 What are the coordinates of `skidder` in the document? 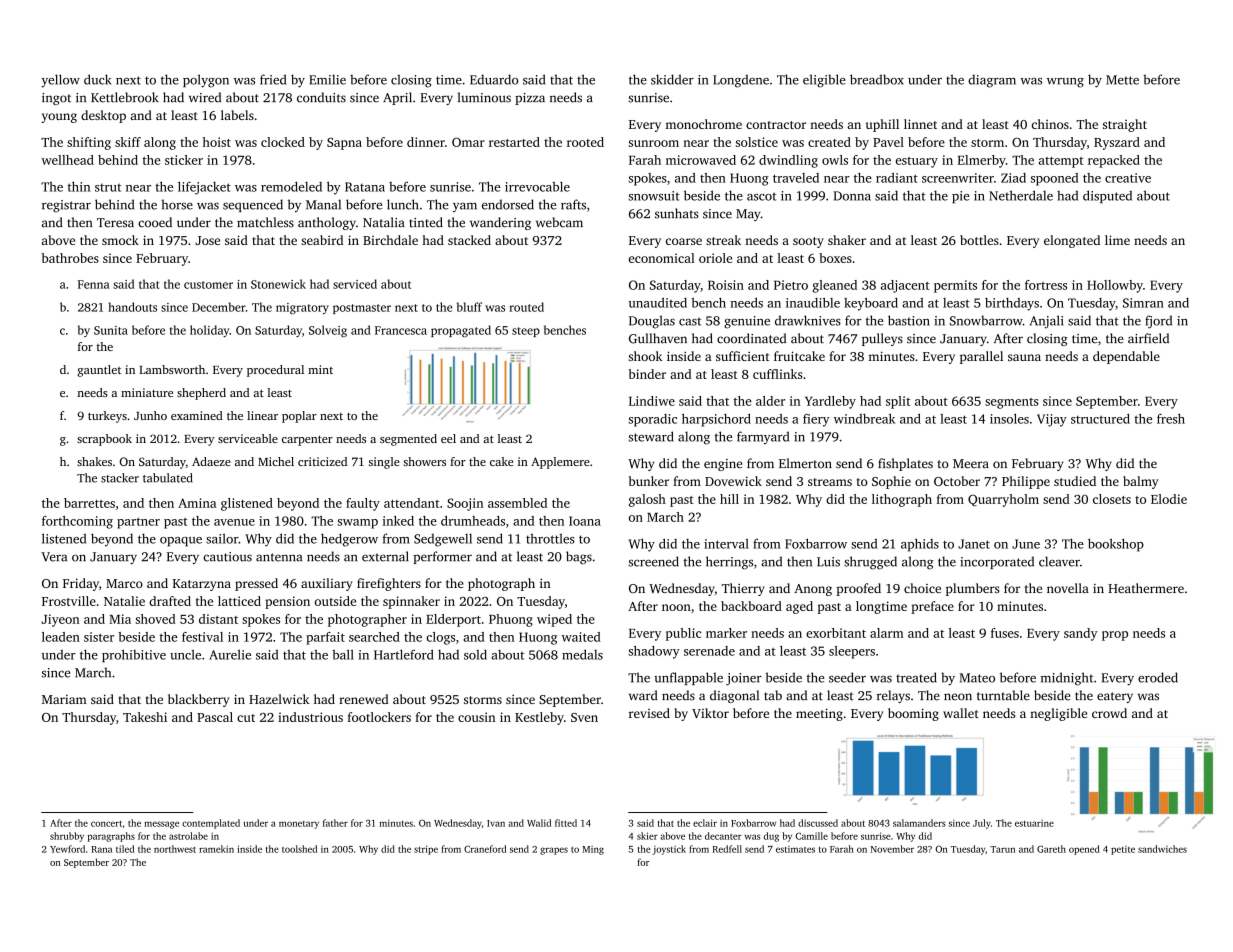 It's located at (672, 79).
